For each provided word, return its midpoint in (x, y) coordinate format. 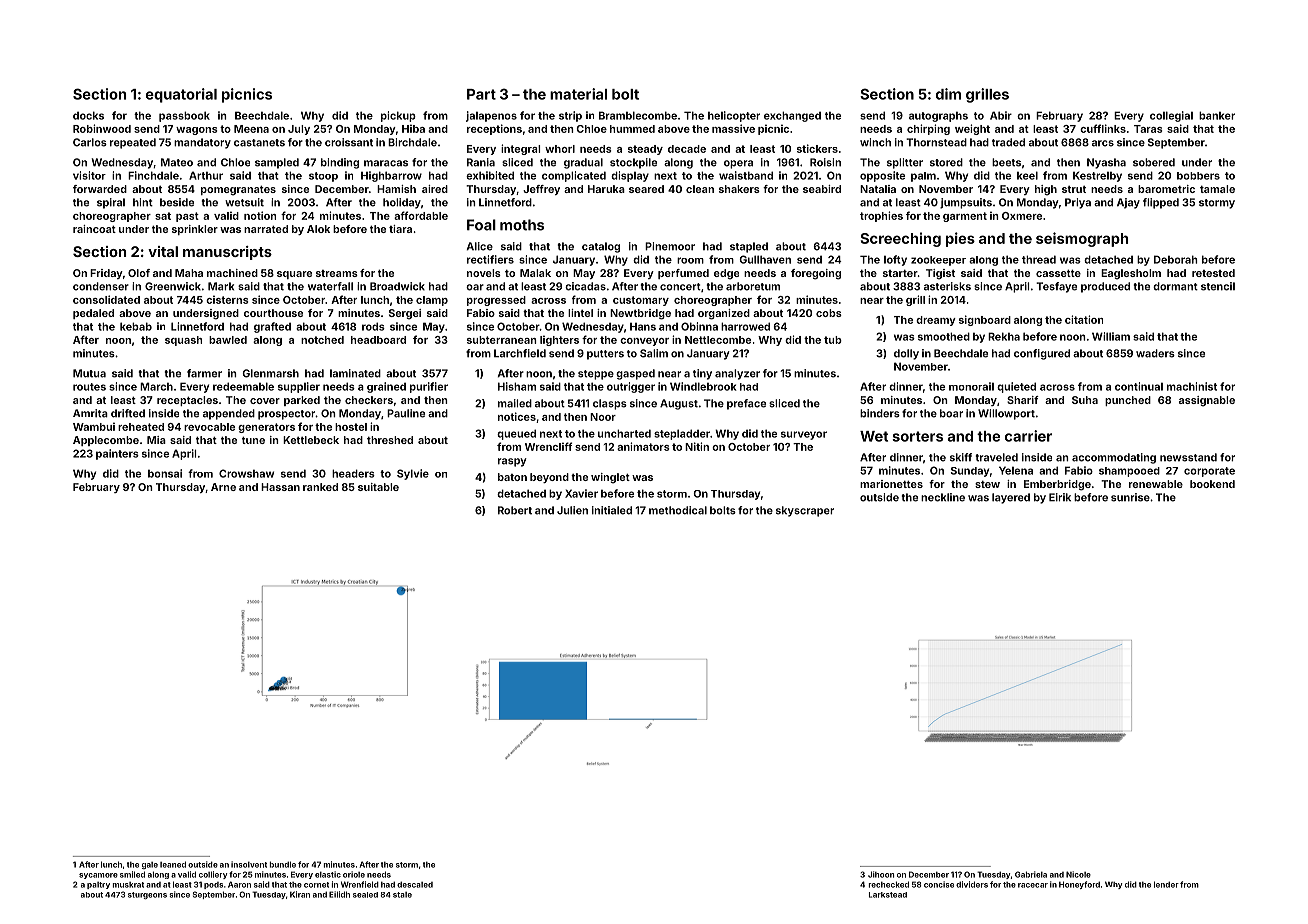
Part (481, 94)
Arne (223, 487)
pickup (398, 116)
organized (724, 314)
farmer (204, 373)
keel (1027, 175)
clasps (610, 404)
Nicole (1078, 874)
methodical (678, 510)
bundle (282, 864)
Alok (318, 229)
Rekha (1004, 336)
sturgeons (147, 895)
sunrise (1130, 497)
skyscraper (805, 511)
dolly (906, 354)
